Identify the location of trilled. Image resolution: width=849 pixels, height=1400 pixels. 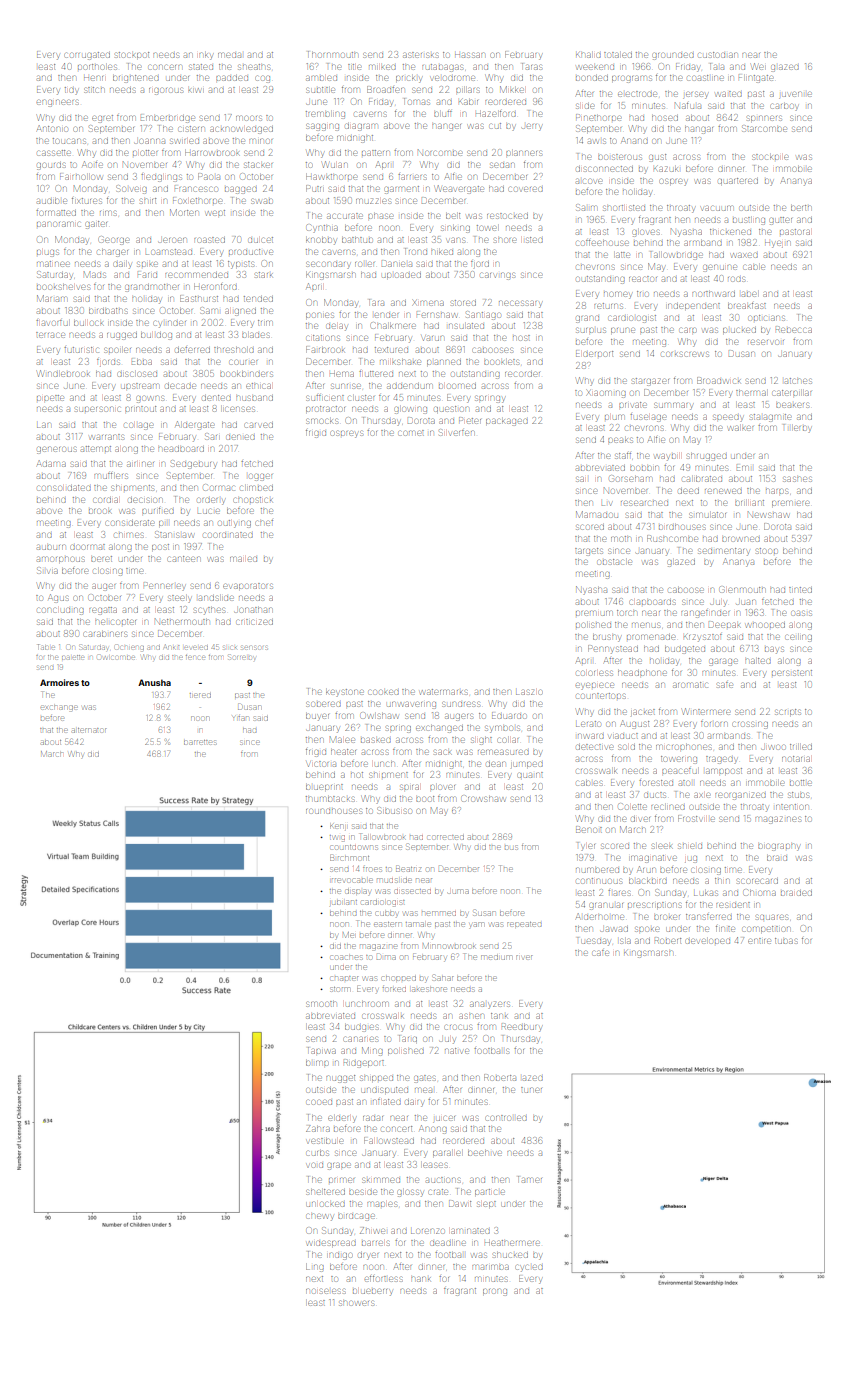
(801, 747).
